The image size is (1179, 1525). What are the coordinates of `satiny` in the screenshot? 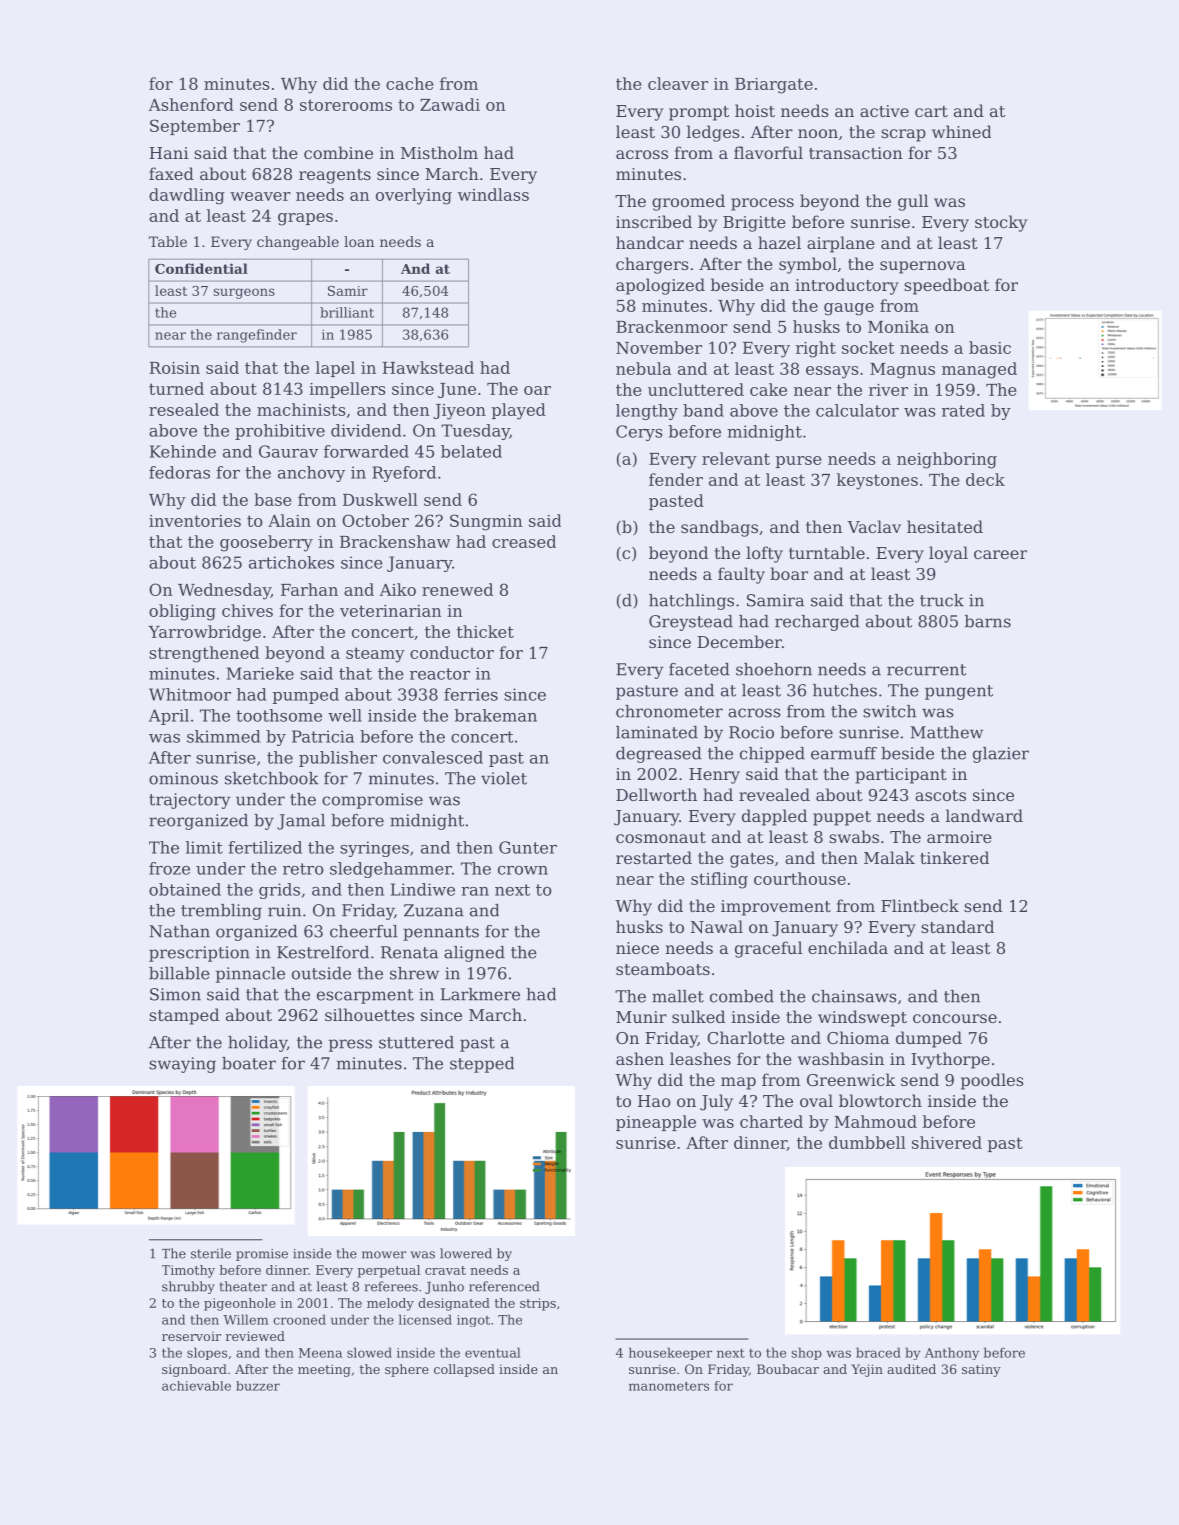 It's located at (981, 1370).
